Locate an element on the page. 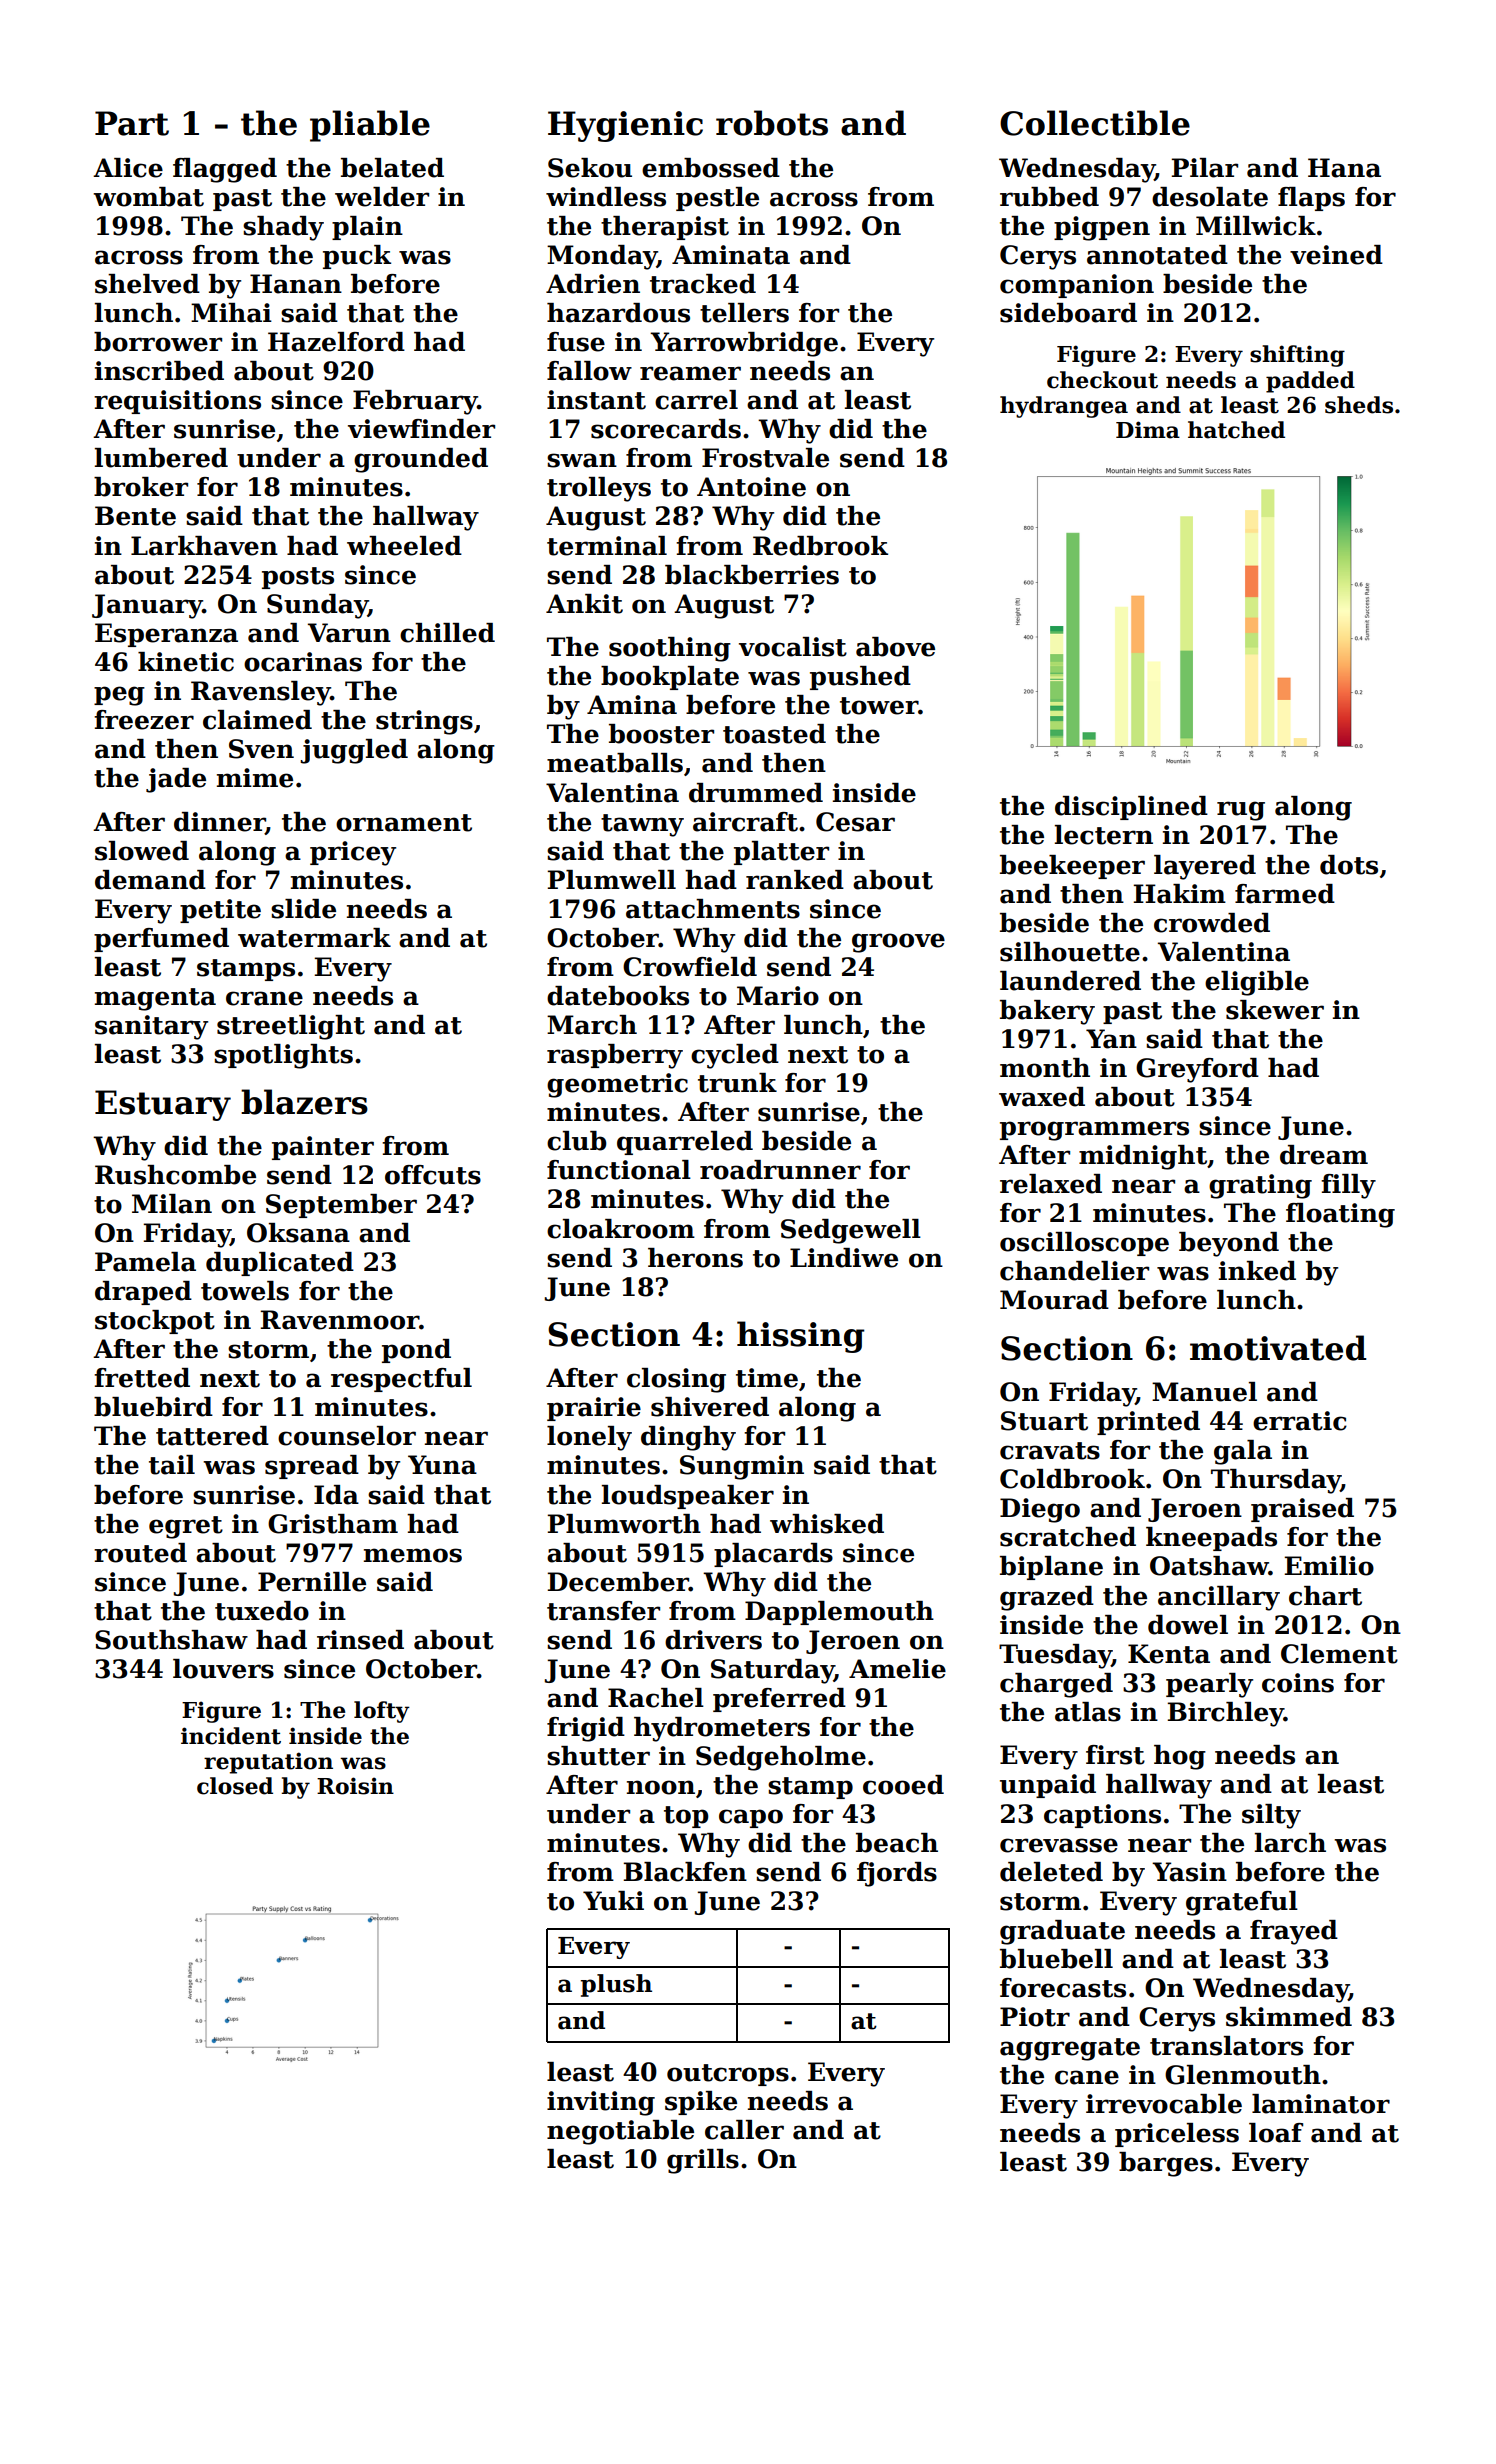  Yuna is located at coordinates (442, 1465).
